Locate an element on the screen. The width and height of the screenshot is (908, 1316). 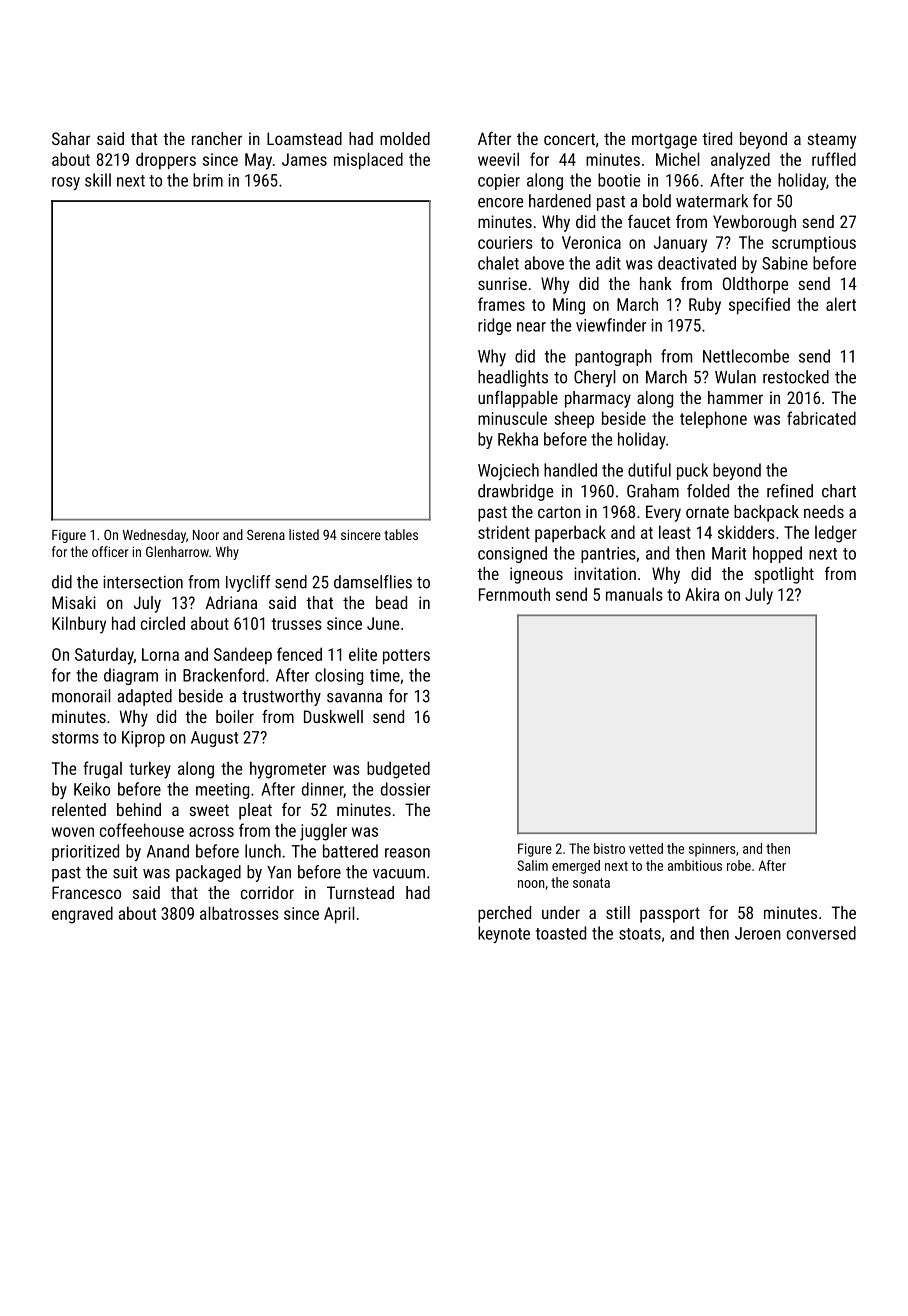
brim is located at coordinates (208, 180).
